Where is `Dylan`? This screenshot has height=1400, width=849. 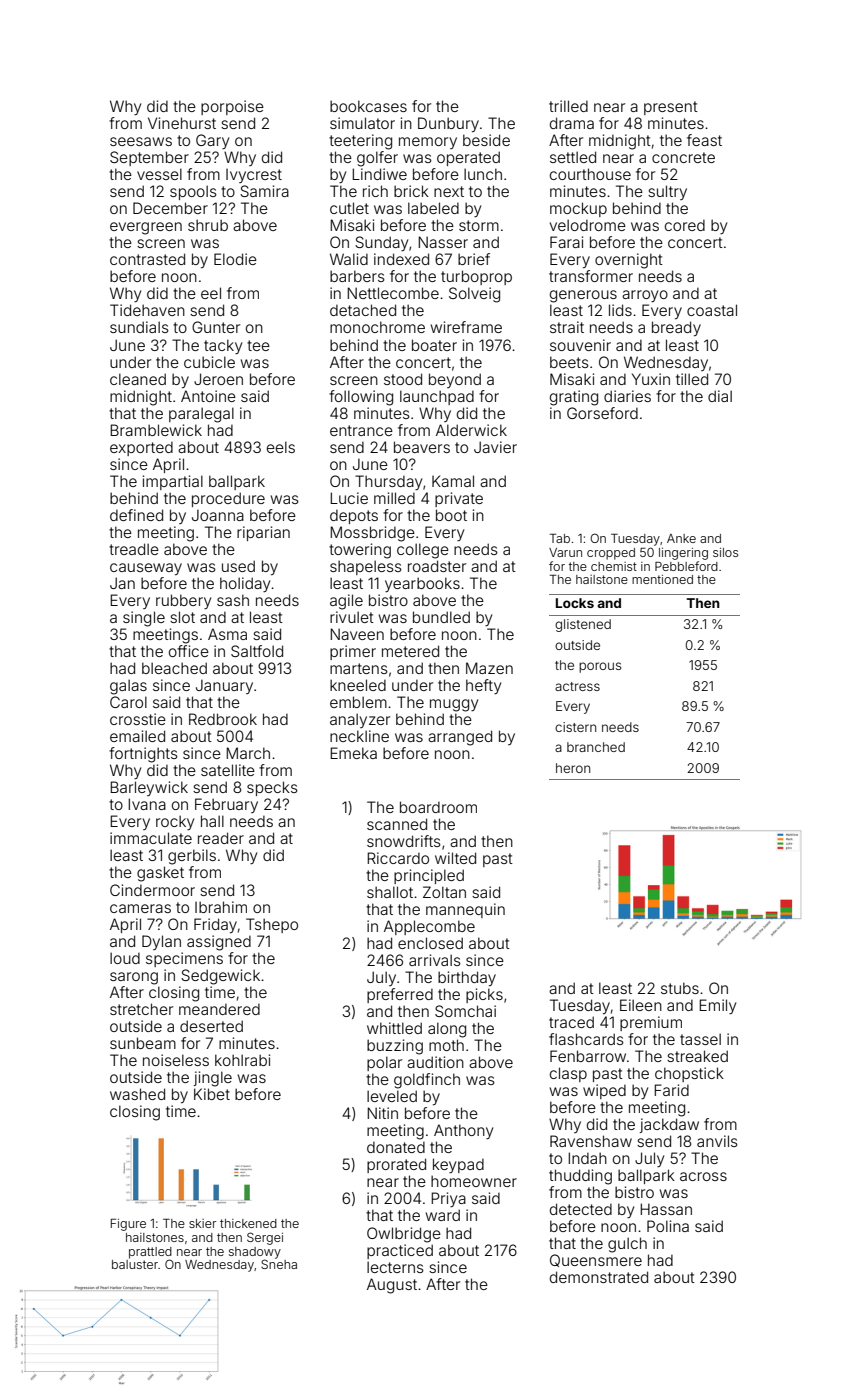 Dylan is located at coordinates (161, 942).
